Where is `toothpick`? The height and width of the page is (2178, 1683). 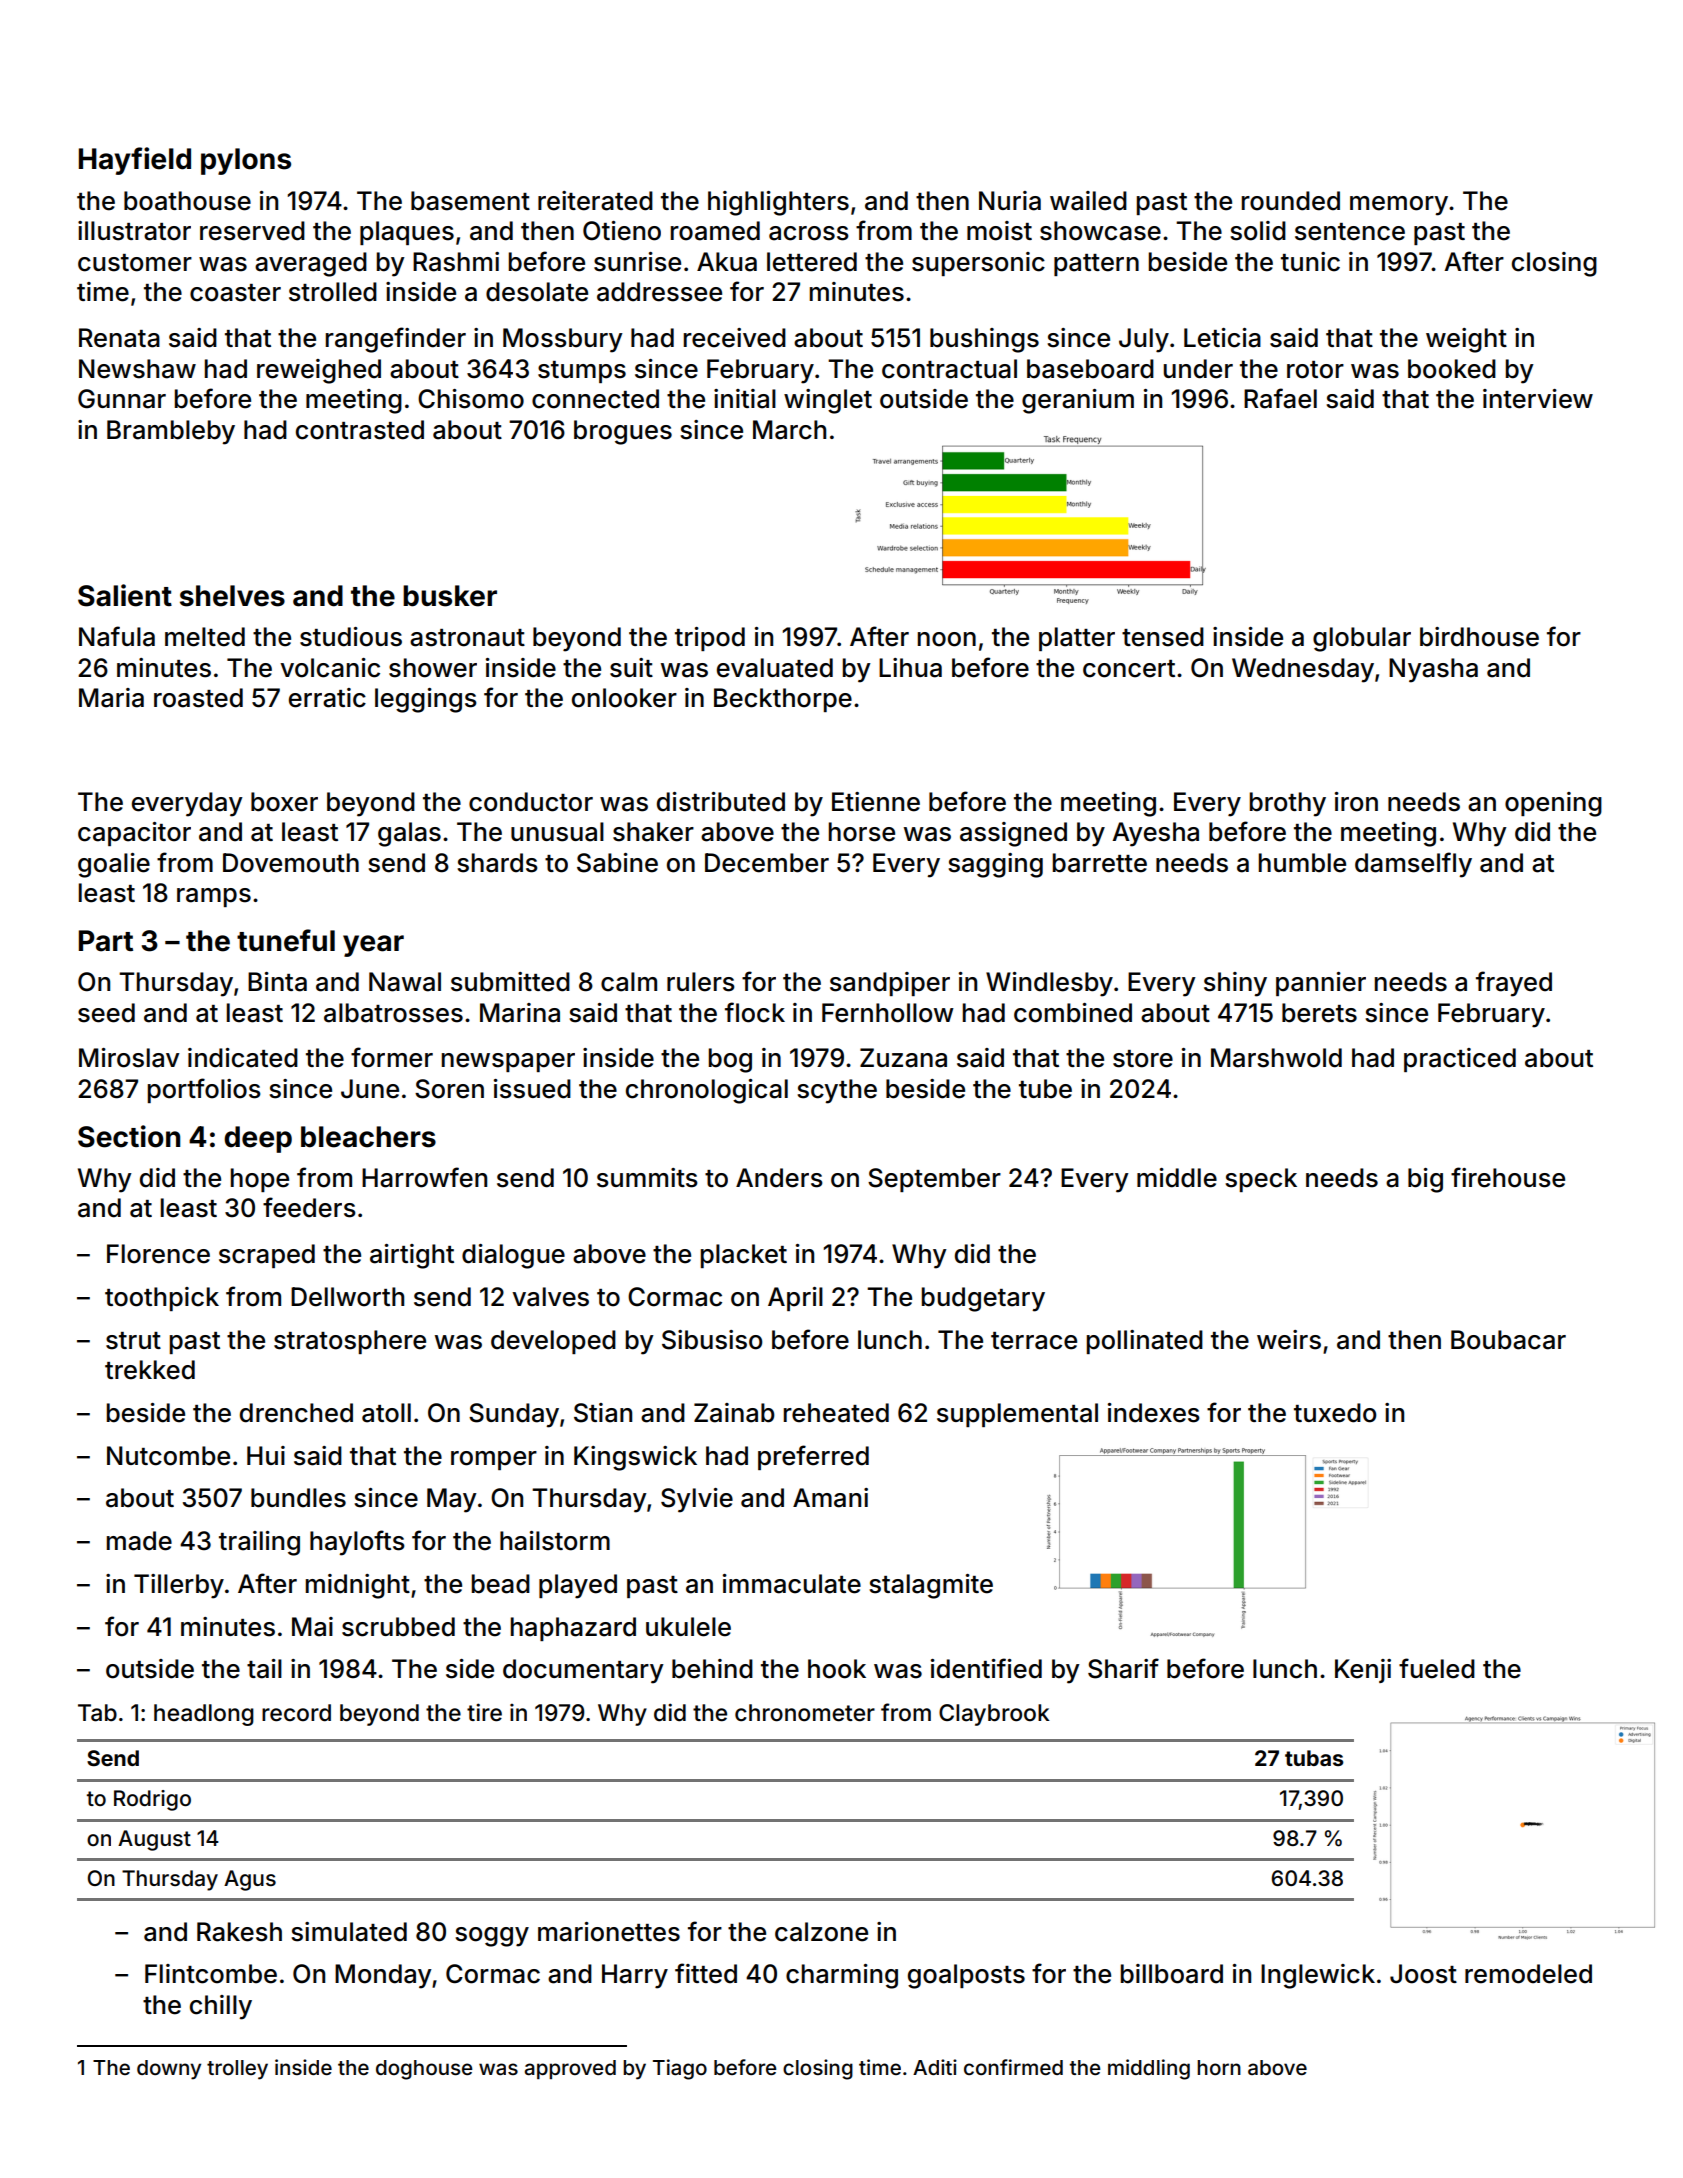 toothpick is located at coordinates (162, 1299).
